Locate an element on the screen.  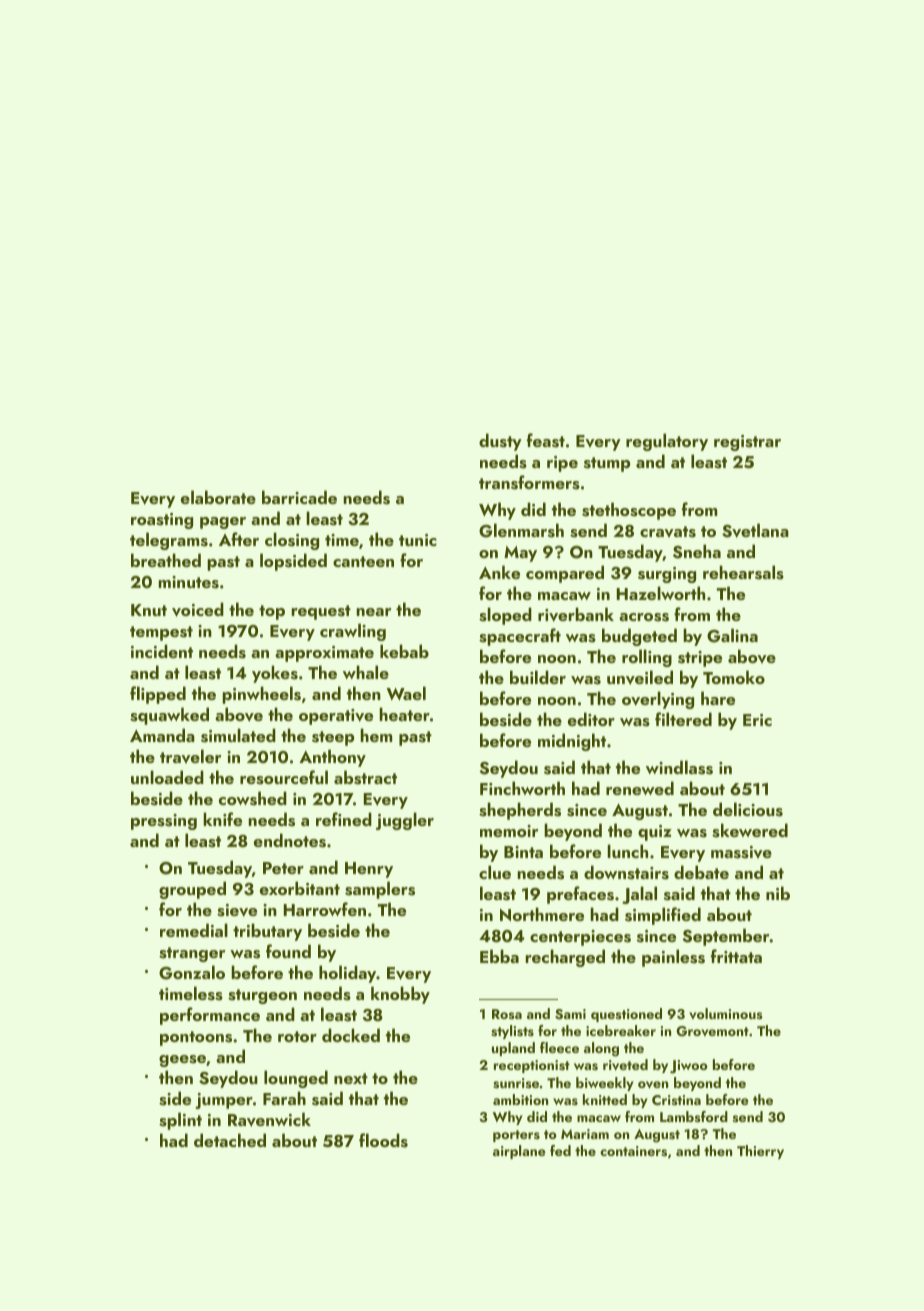
cowshed is located at coordinates (253, 798).
